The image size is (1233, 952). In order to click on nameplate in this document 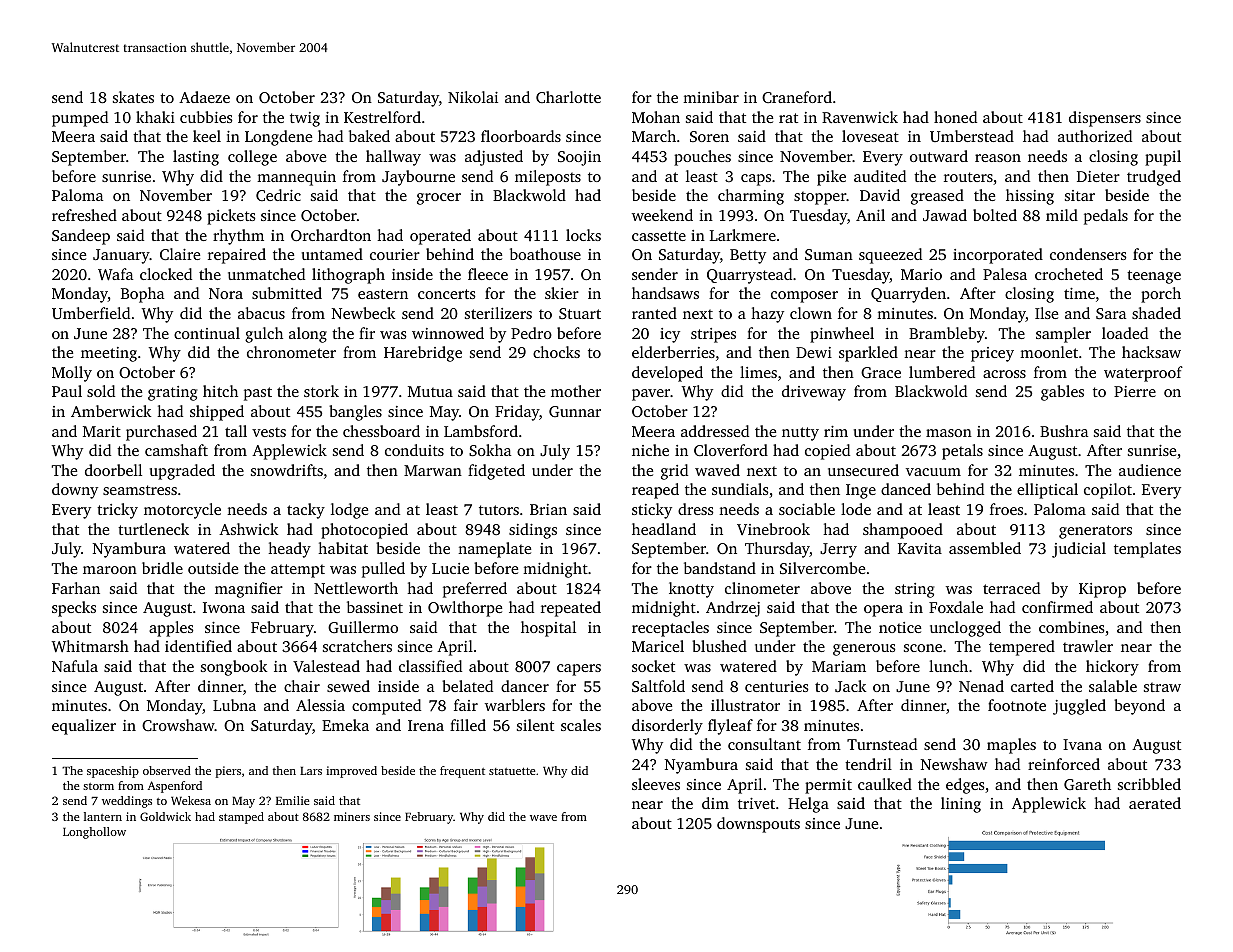, I will do `click(494, 550)`.
